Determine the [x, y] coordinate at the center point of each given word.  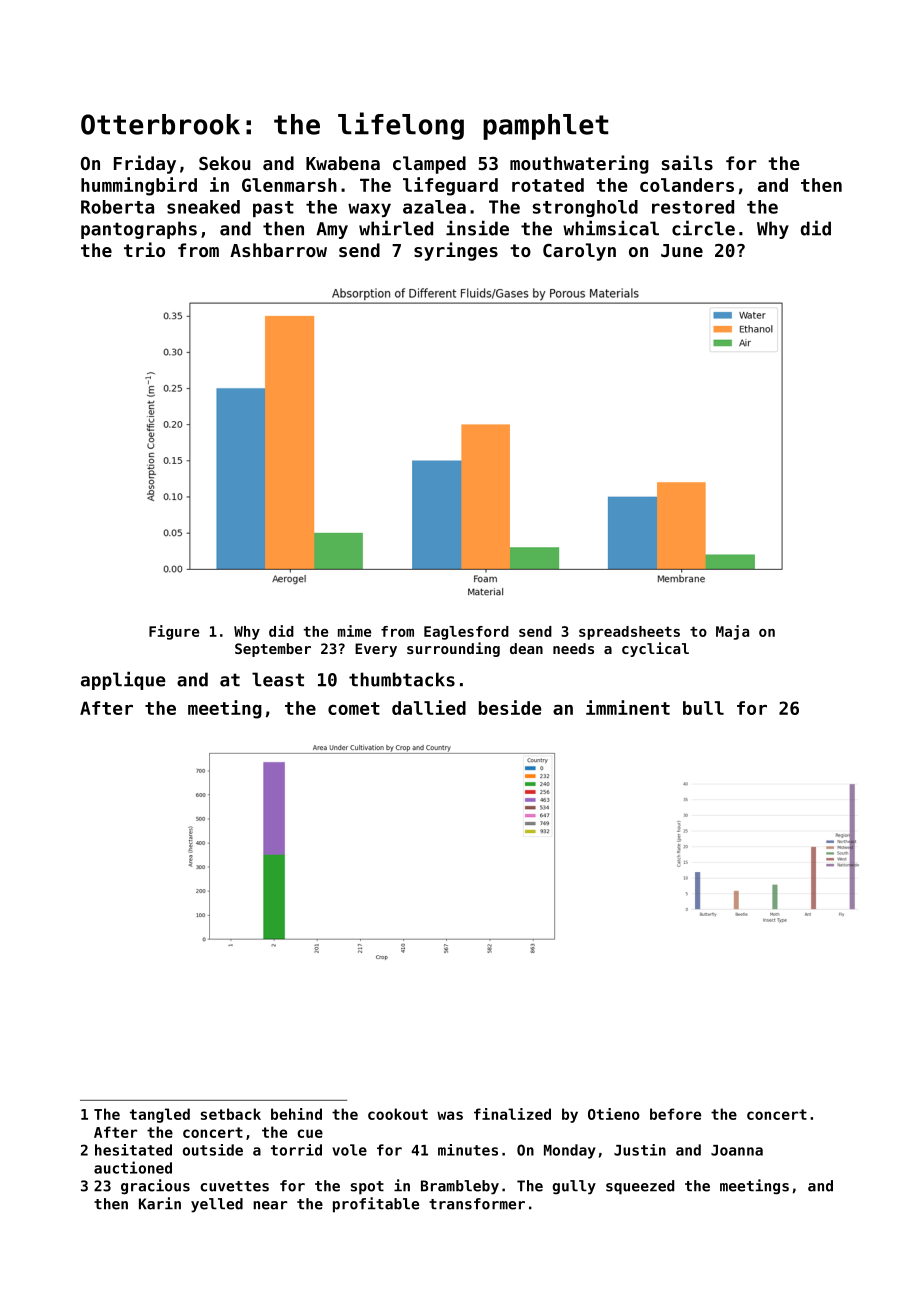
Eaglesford [466, 633]
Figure [174, 632]
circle [703, 228]
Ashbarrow [278, 250]
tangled [160, 1115]
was [450, 1115]
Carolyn [579, 252]
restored [693, 207]
